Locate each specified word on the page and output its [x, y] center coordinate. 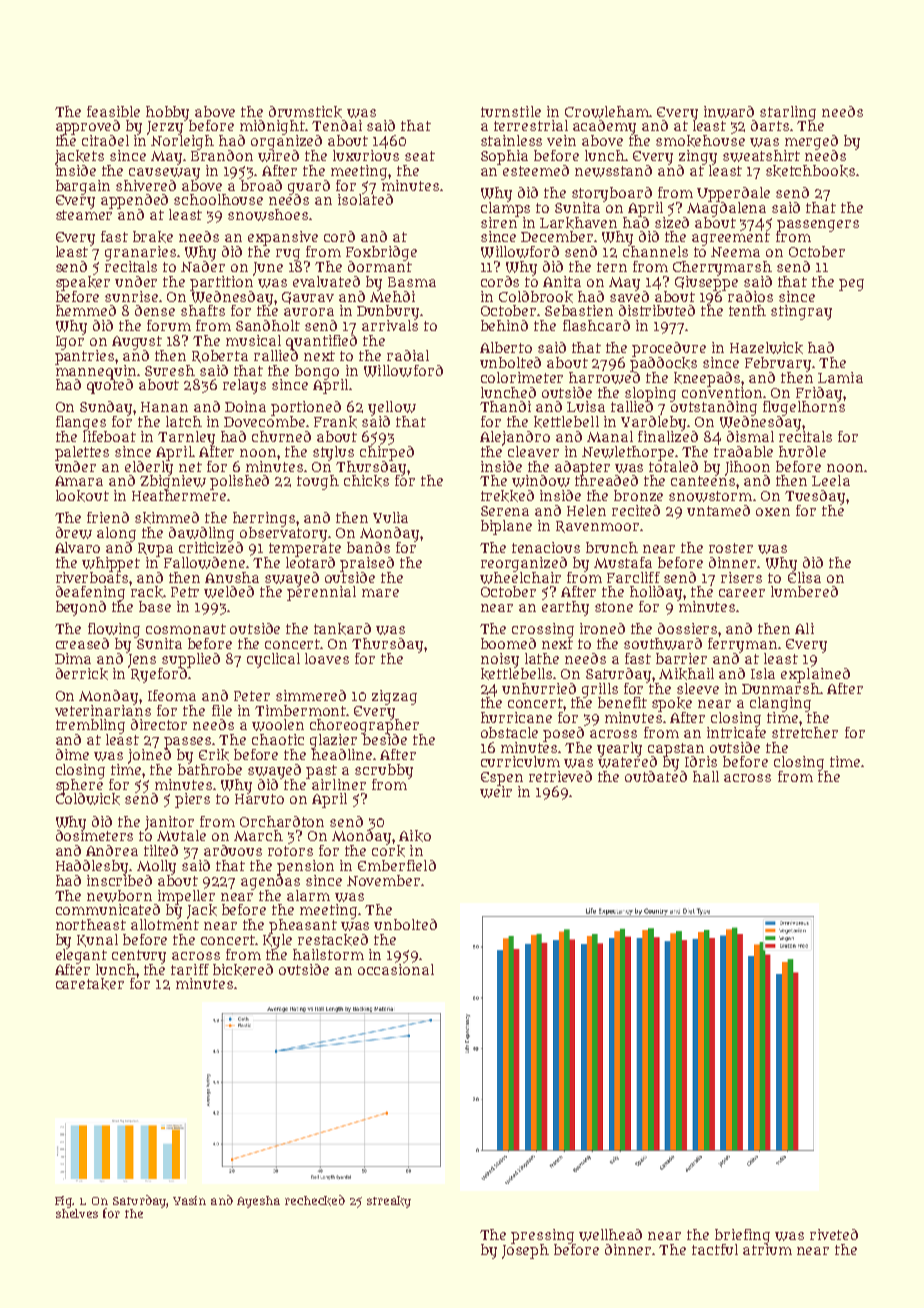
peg [851, 285]
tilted [161, 850]
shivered [146, 185]
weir [496, 792]
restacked [333, 940]
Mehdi [392, 296]
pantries [84, 357]
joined [149, 756]
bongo [317, 372]
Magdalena [726, 208]
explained [815, 675]
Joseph [525, 1251]
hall [706, 776]
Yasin [189, 1200]
